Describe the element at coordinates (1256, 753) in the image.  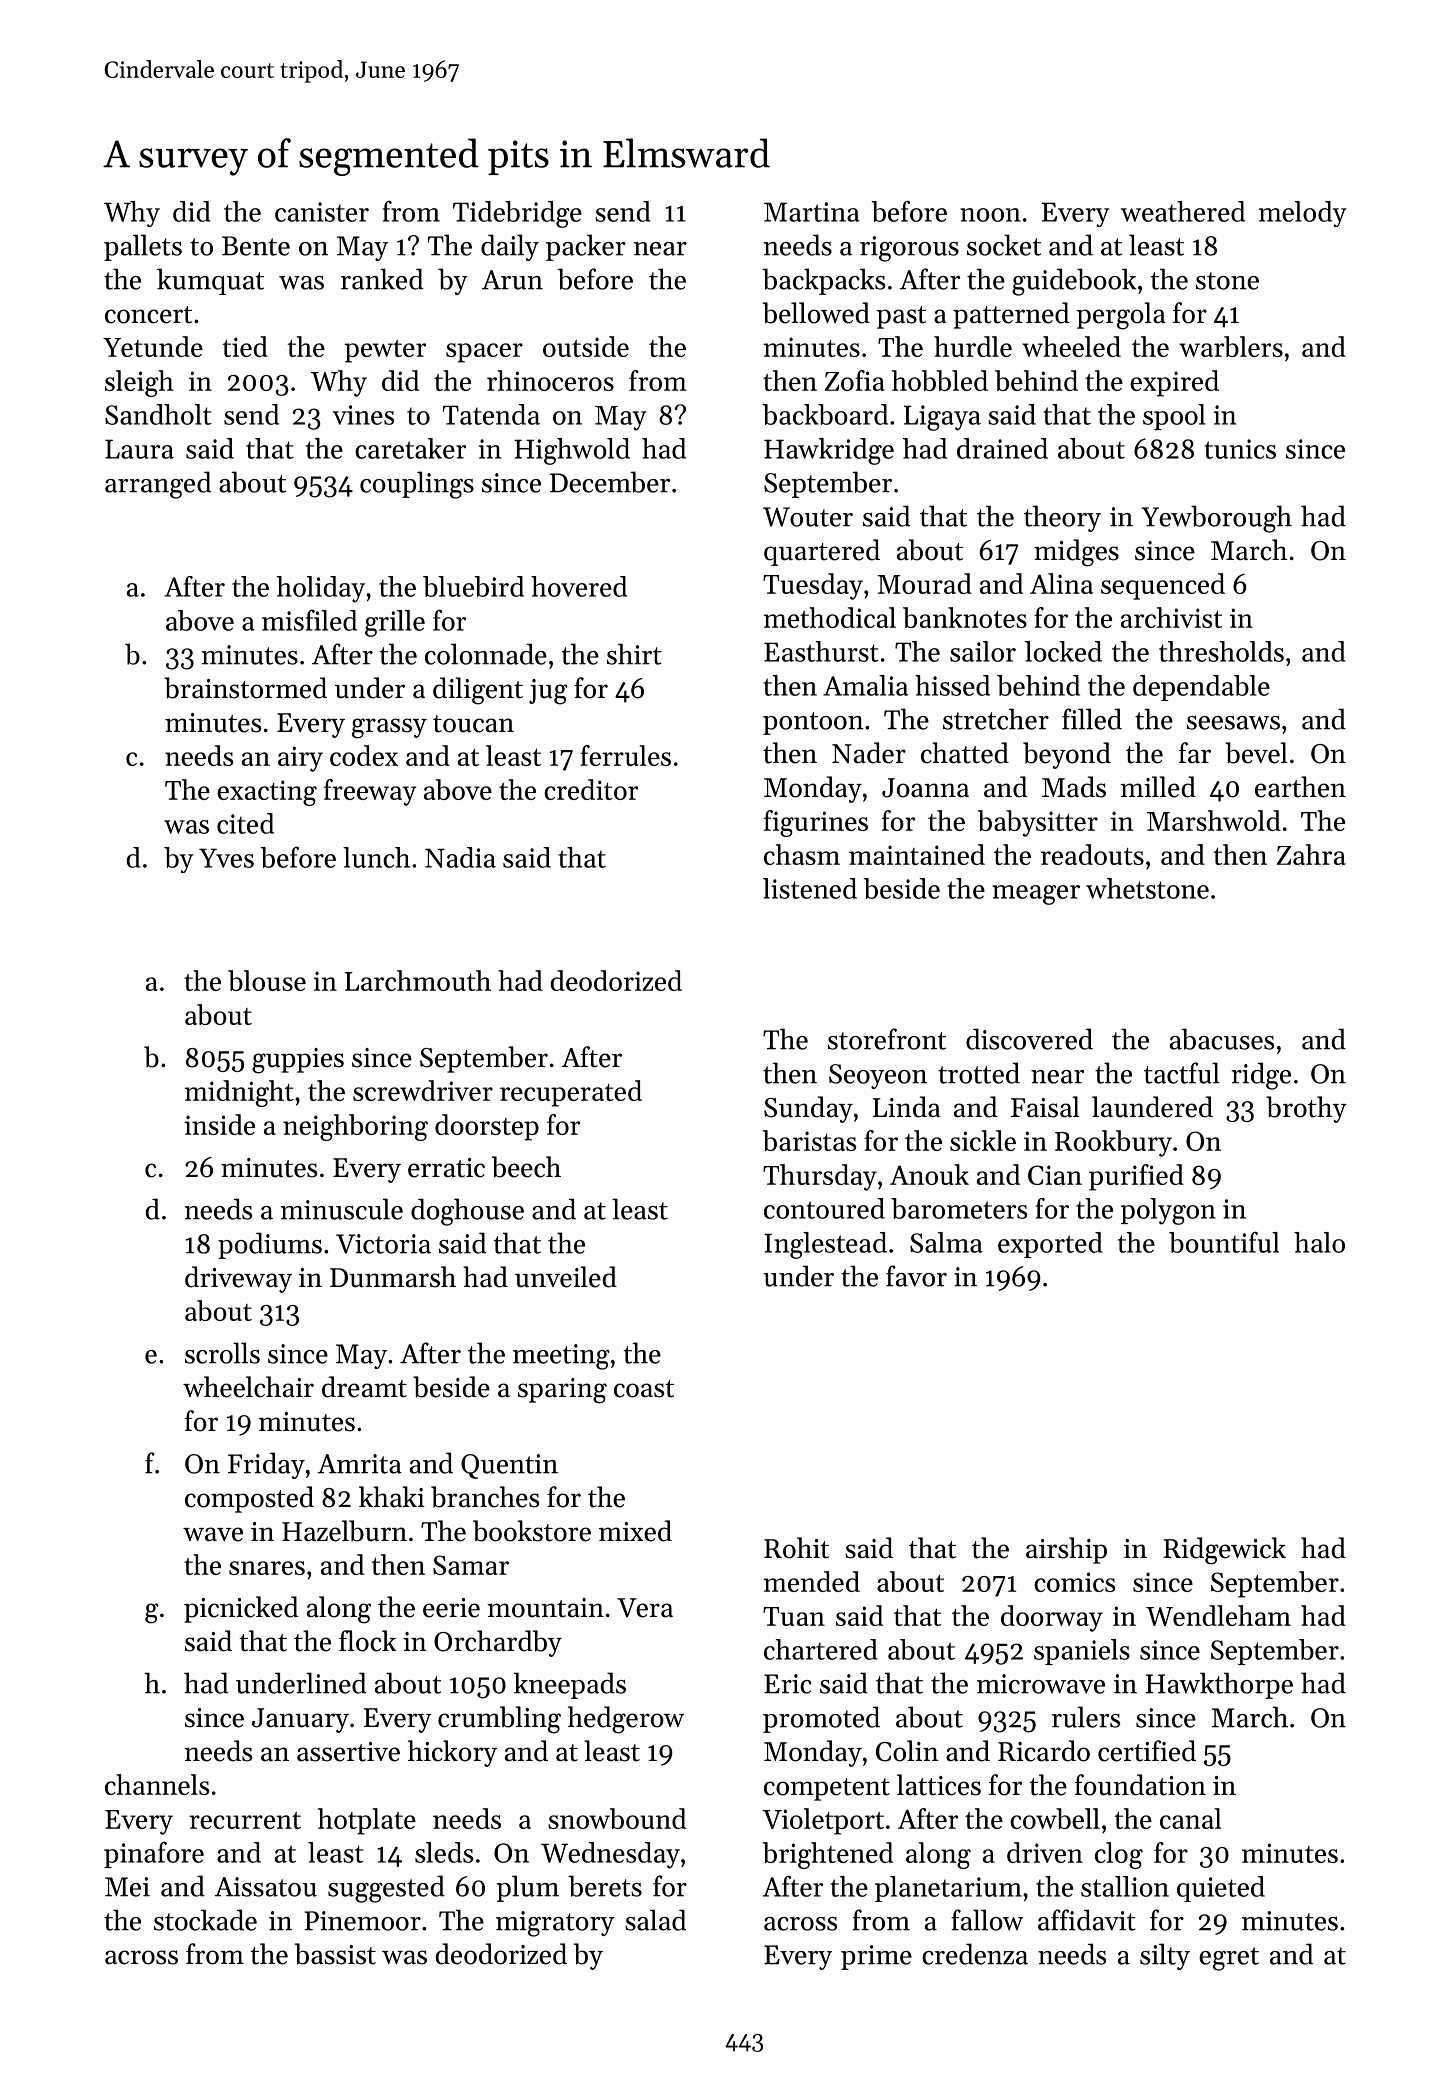
I see `bevel` at that location.
